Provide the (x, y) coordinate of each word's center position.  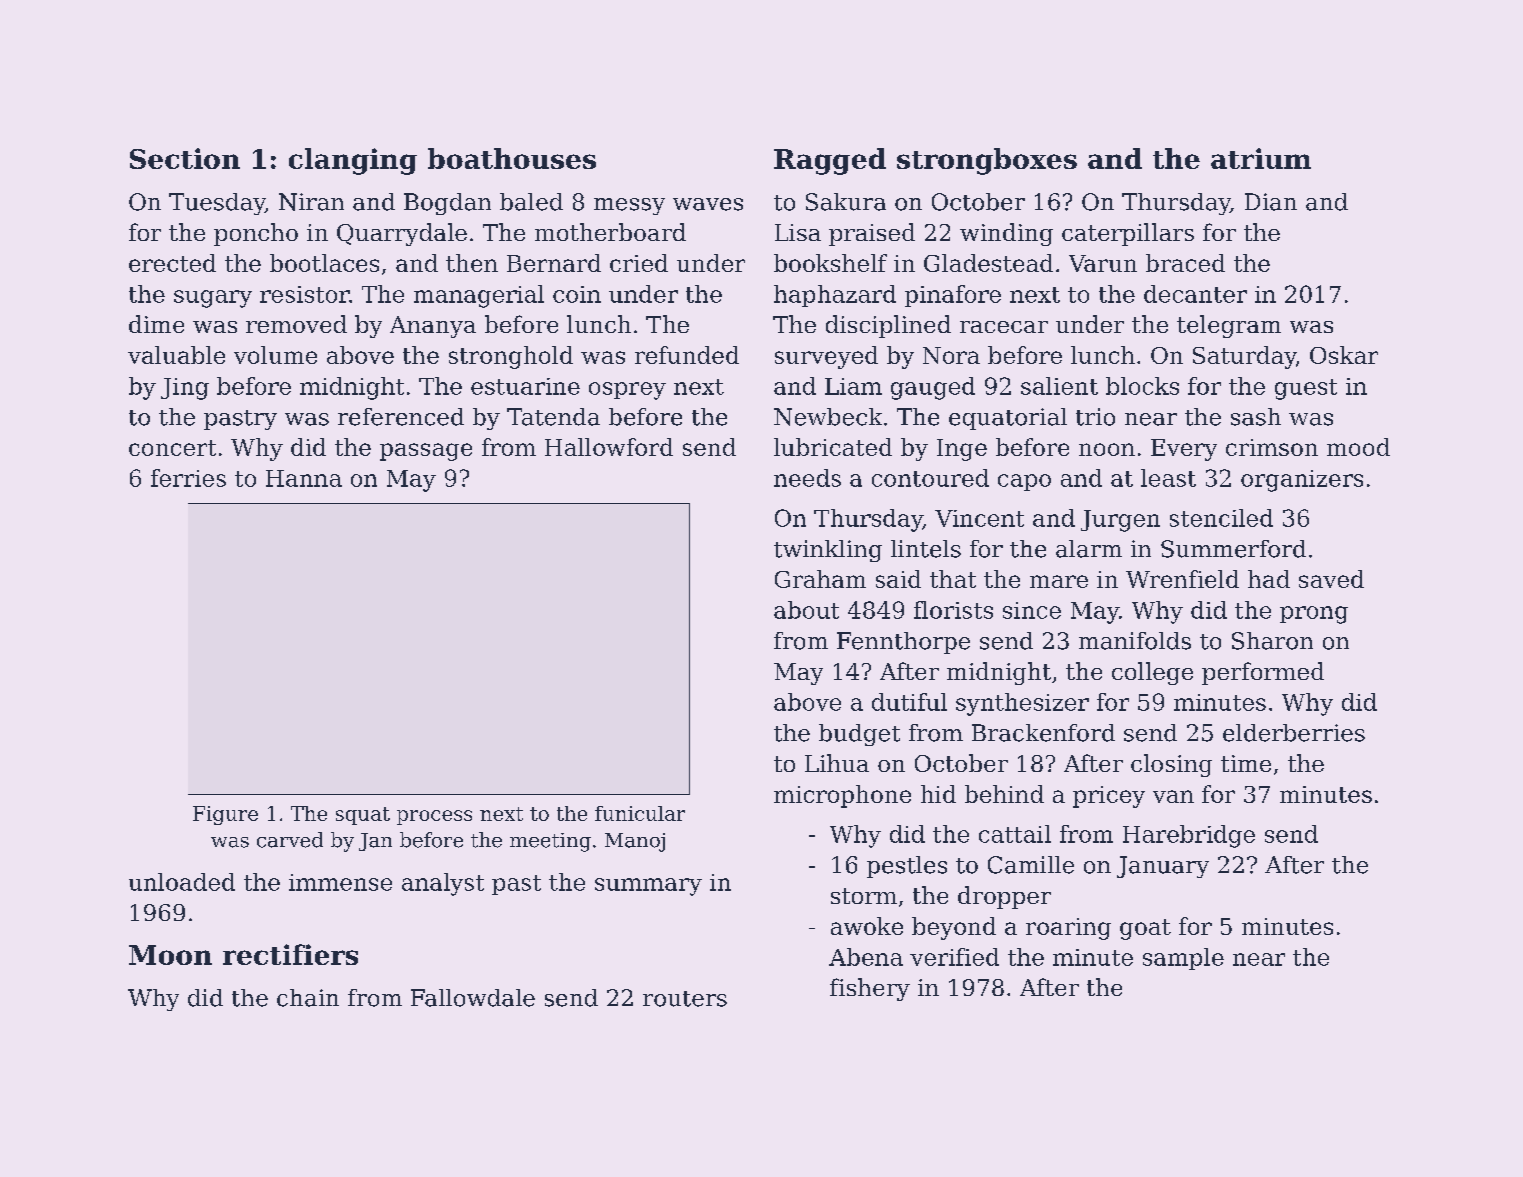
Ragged (830, 161)
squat (363, 816)
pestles (907, 867)
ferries (188, 478)
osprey (627, 391)
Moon (170, 955)
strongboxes (987, 161)
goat (1145, 929)
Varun (1103, 263)
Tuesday (217, 204)
